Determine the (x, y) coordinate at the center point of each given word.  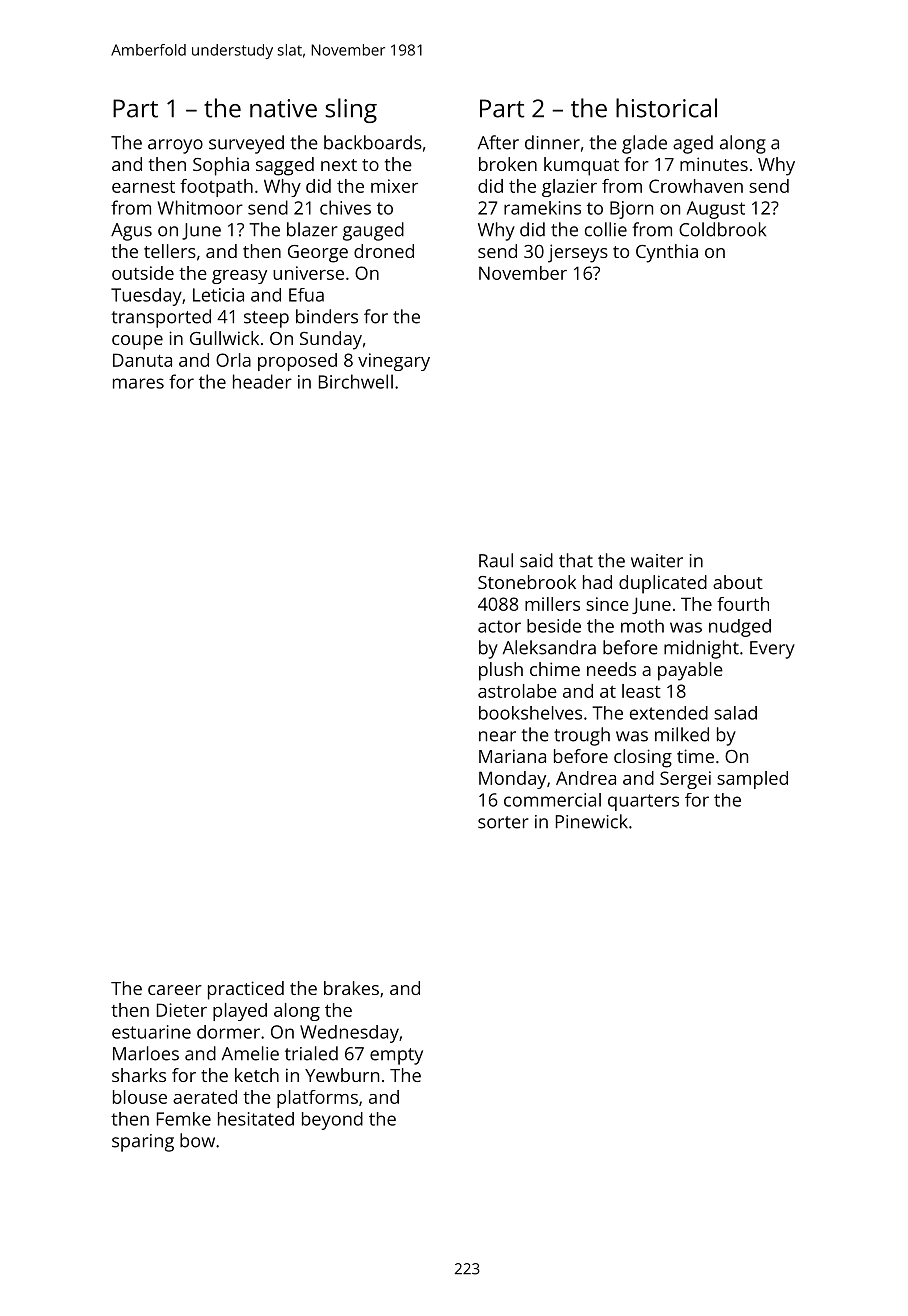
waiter (657, 561)
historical (666, 108)
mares (138, 383)
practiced (246, 990)
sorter (503, 822)
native (283, 108)
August (716, 210)
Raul (496, 560)
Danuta (142, 360)
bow (197, 1140)
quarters (643, 802)
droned (384, 251)
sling (351, 110)
